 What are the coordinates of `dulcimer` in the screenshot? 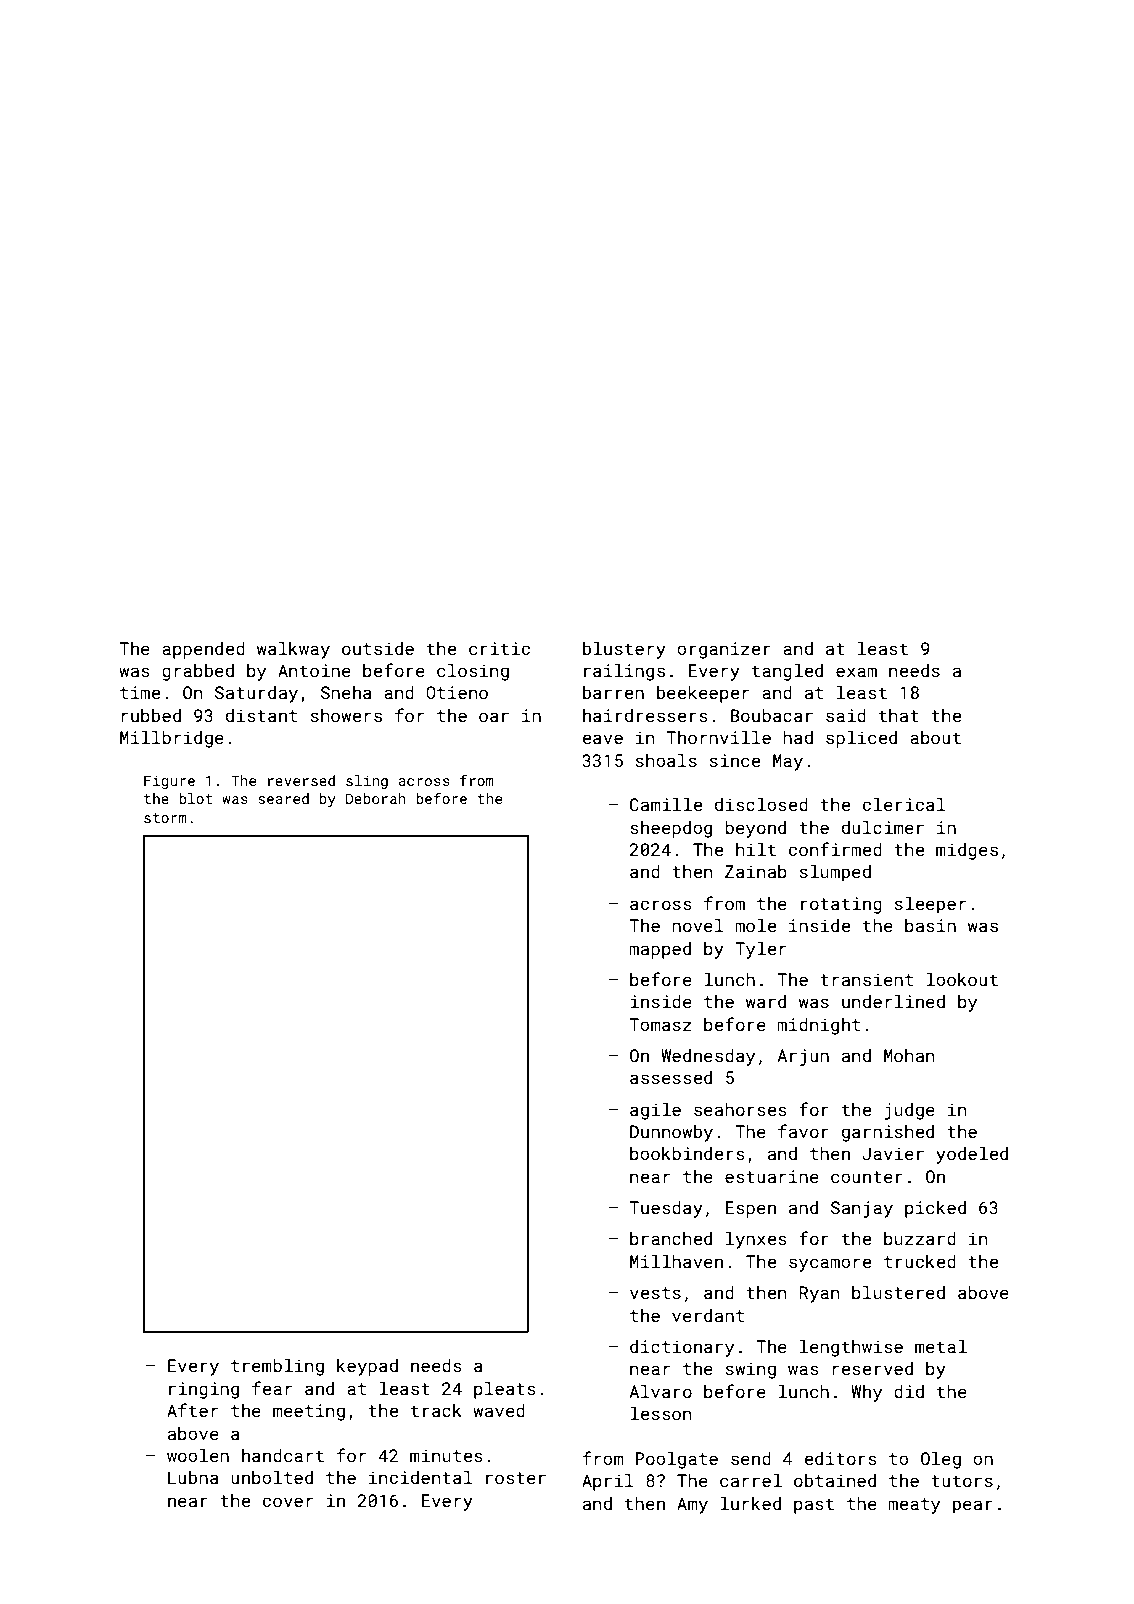 It's located at (883, 827).
